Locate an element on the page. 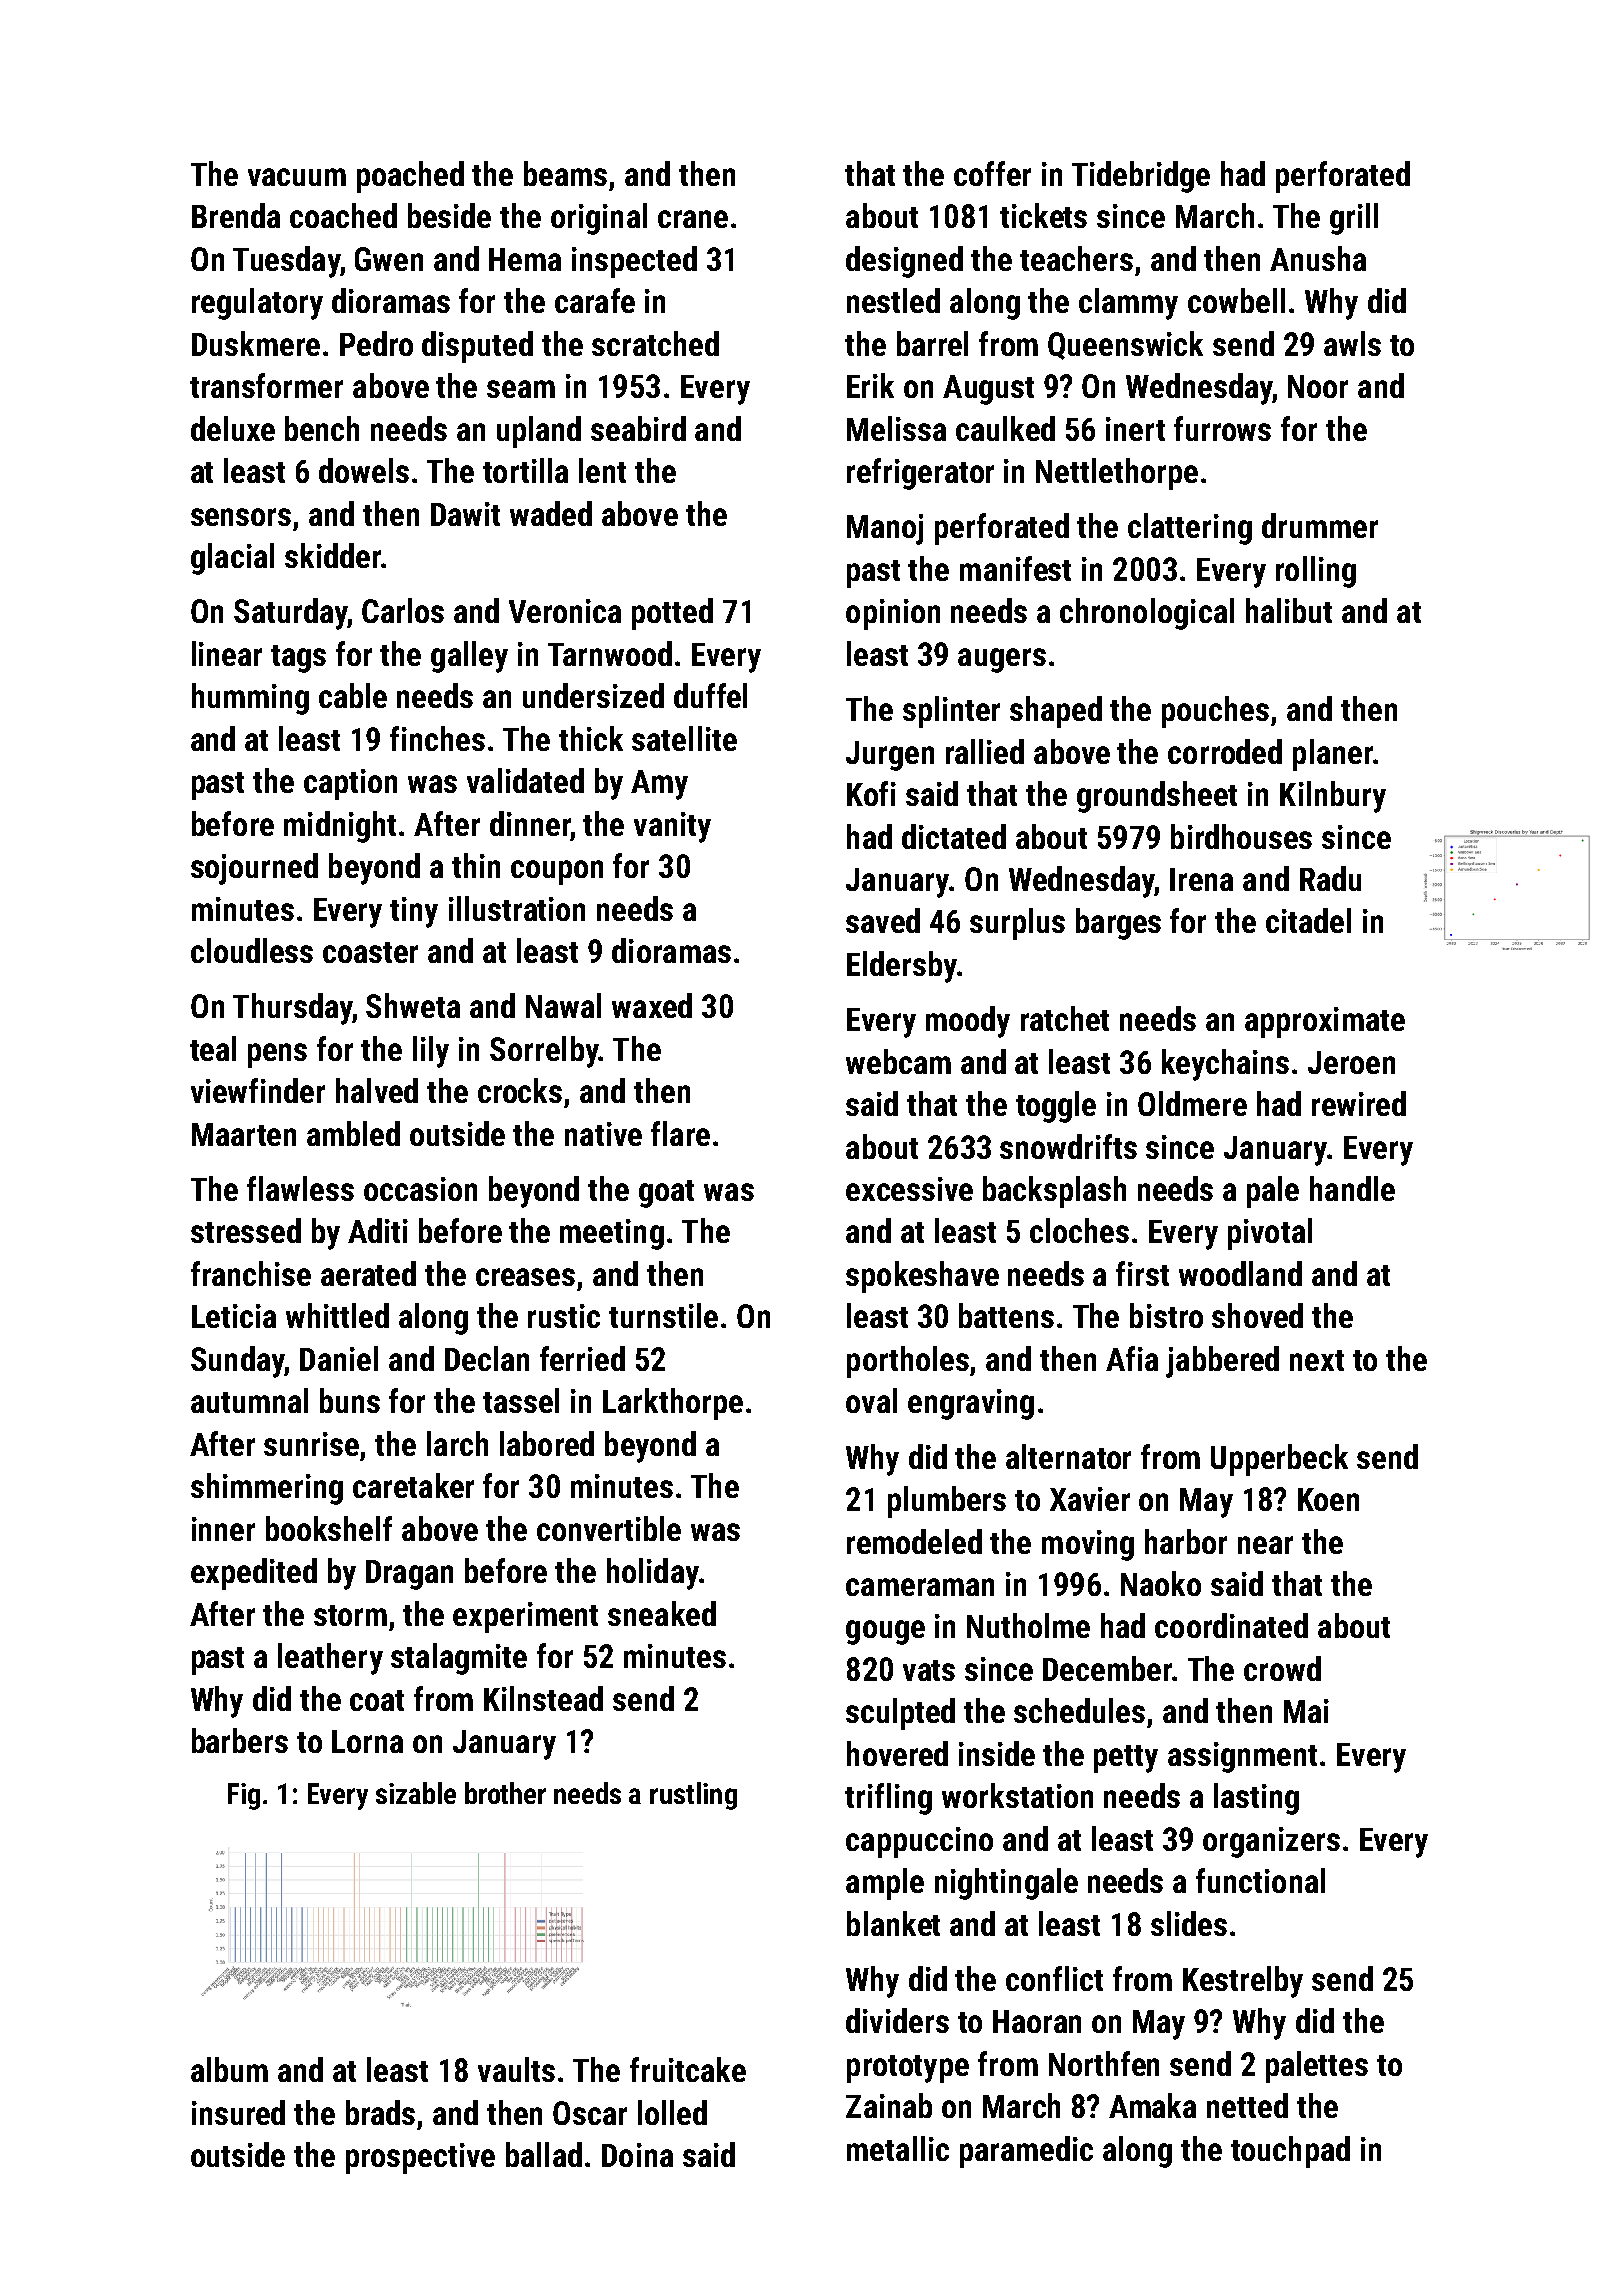 The height and width of the document is (2292, 1620). Koen is located at coordinates (1328, 1499).
